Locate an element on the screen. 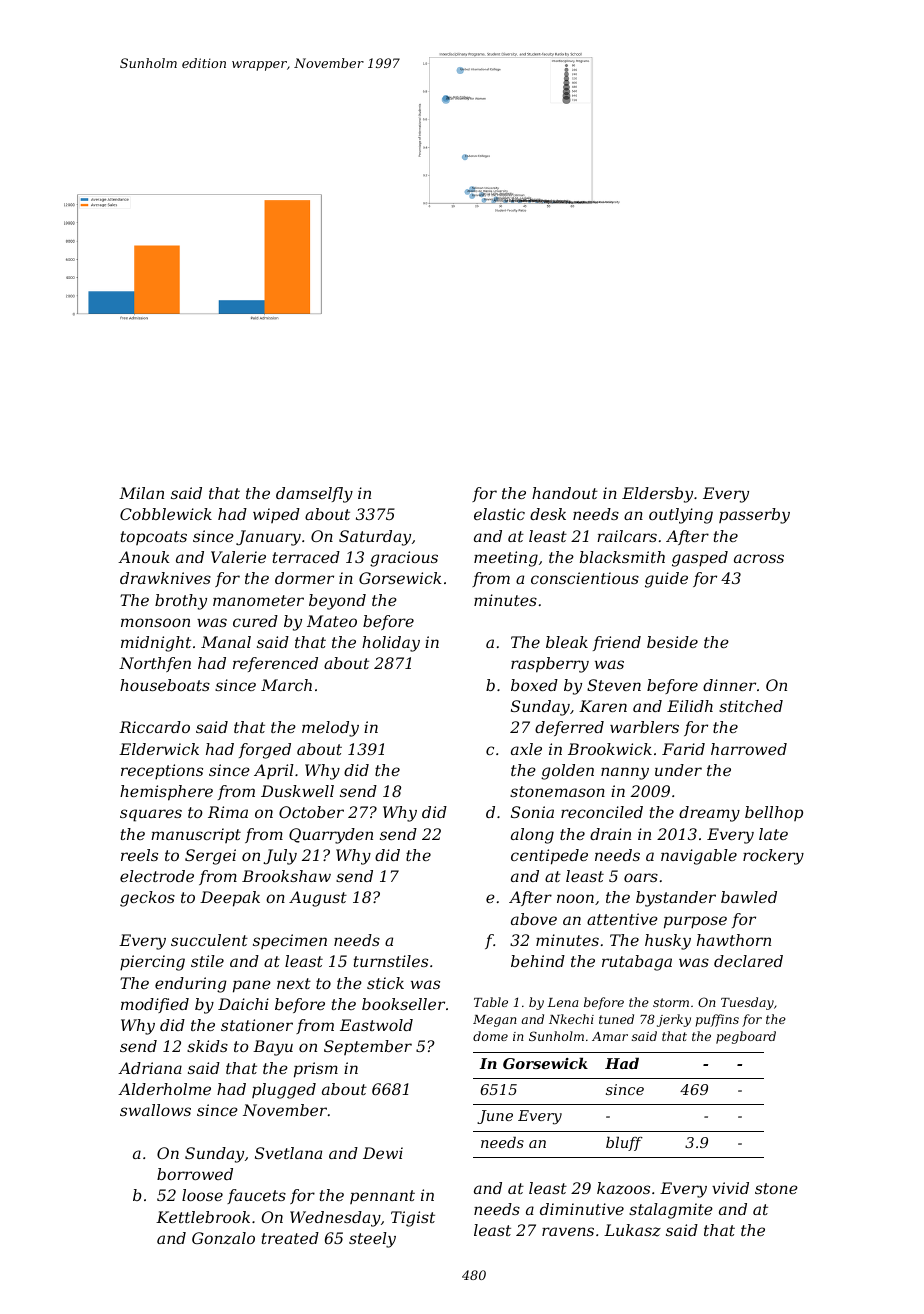 This screenshot has width=924, height=1314. across is located at coordinates (759, 558).
